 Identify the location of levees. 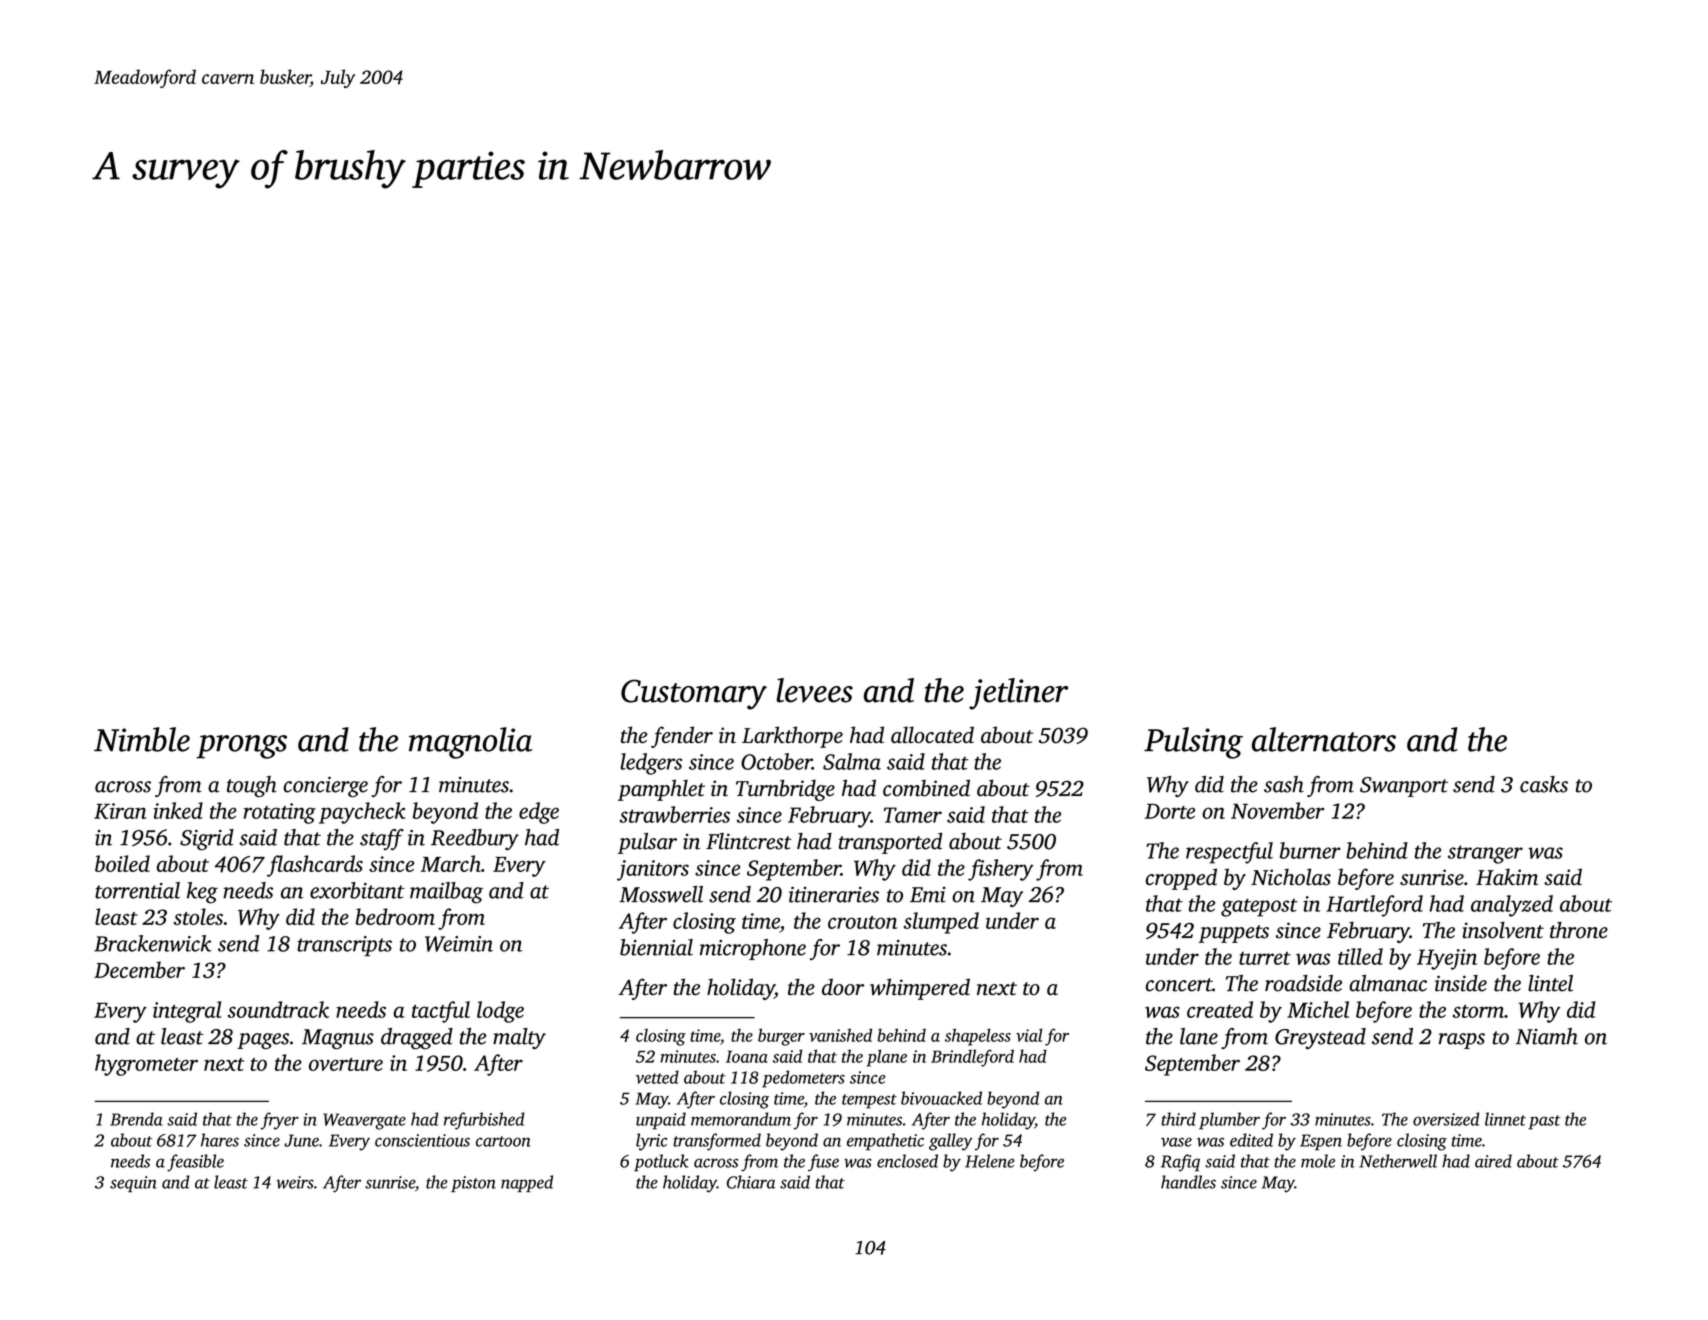
(814, 690).
